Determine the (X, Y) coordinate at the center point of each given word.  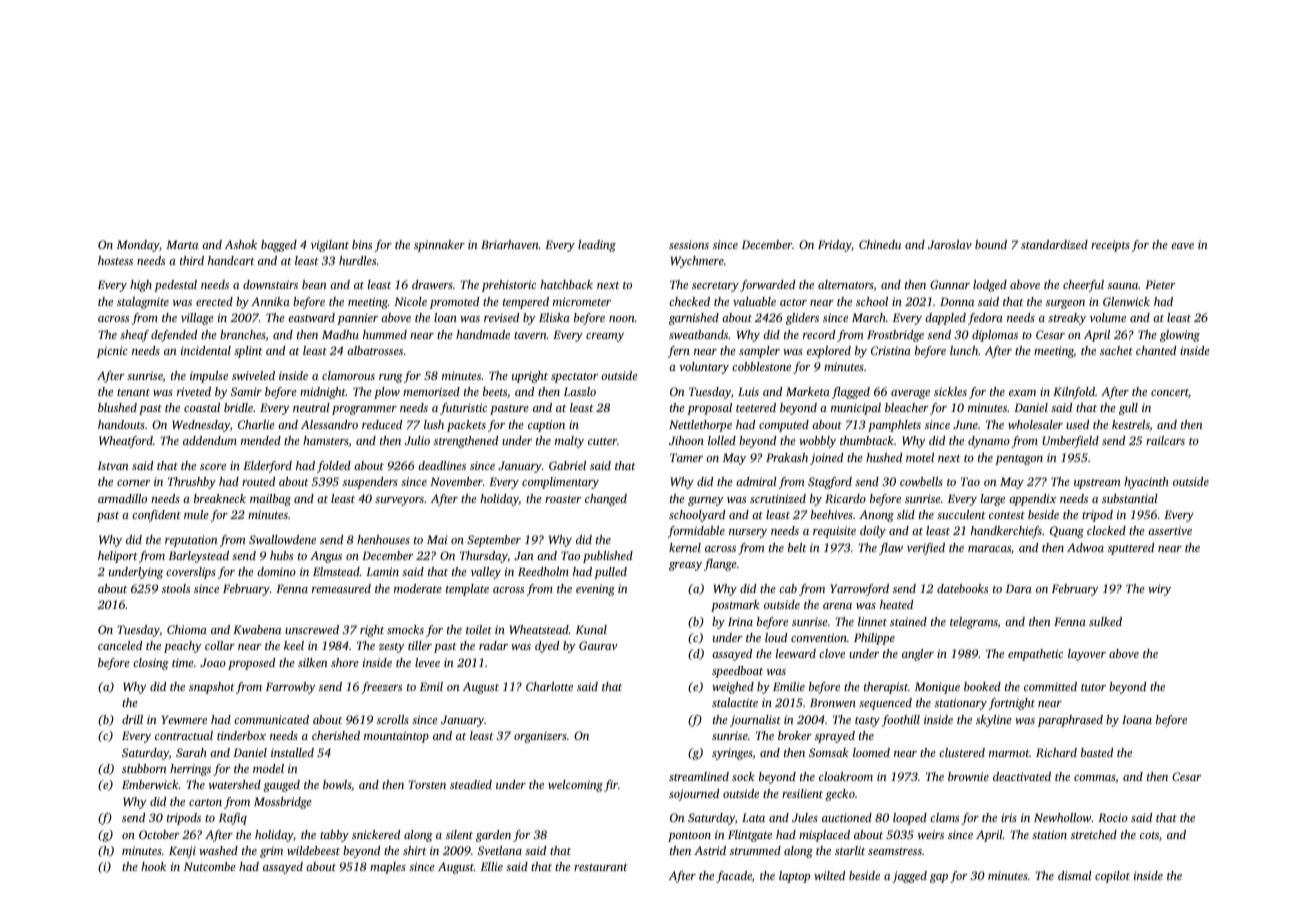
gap (939, 878)
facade (734, 877)
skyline (994, 721)
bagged (279, 246)
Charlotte (549, 686)
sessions (689, 244)
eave (1182, 246)
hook (153, 866)
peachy (183, 647)
